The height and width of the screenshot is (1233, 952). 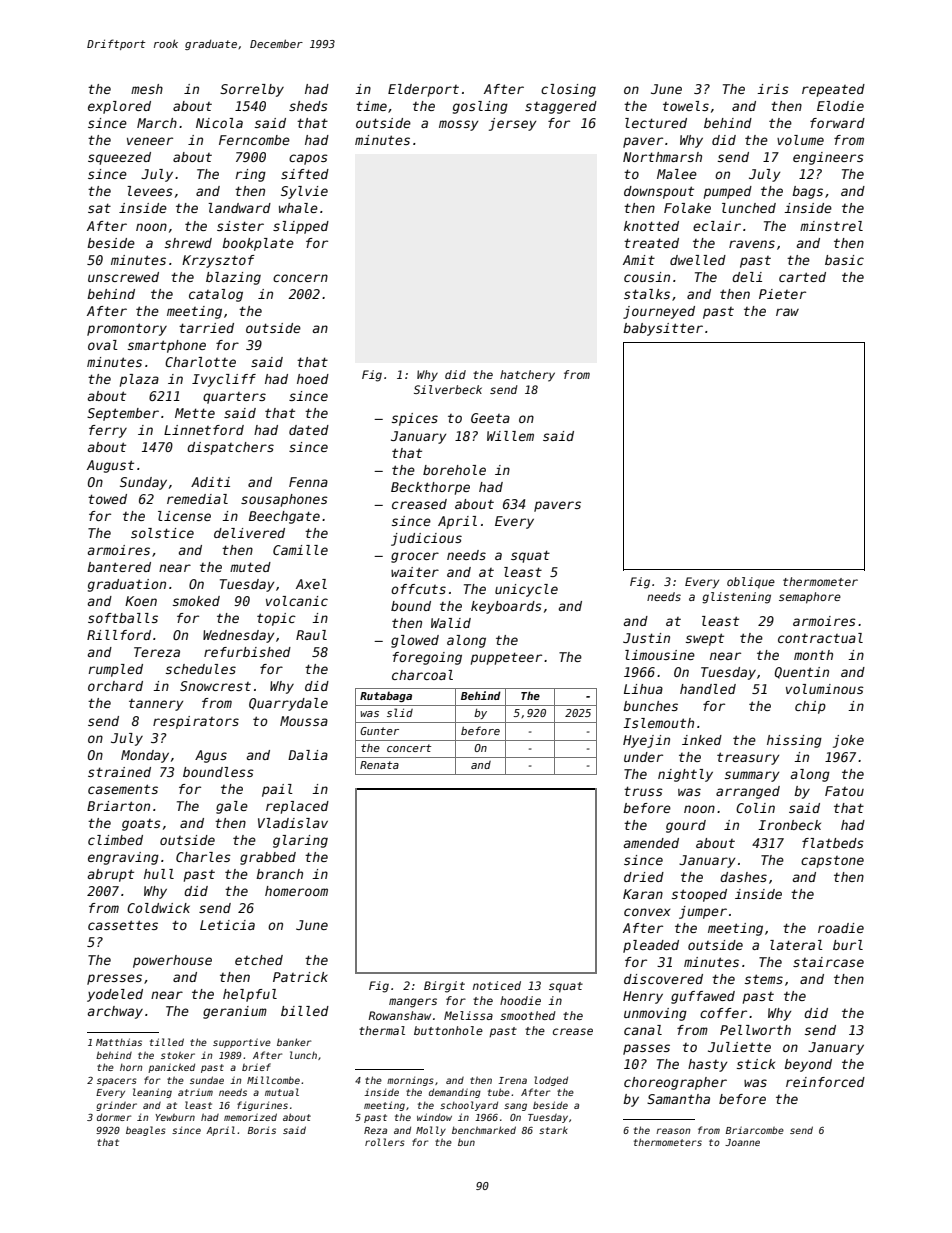 What do you see at coordinates (527, 376) in the screenshot?
I see `hatchery` at bounding box center [527, 376].
